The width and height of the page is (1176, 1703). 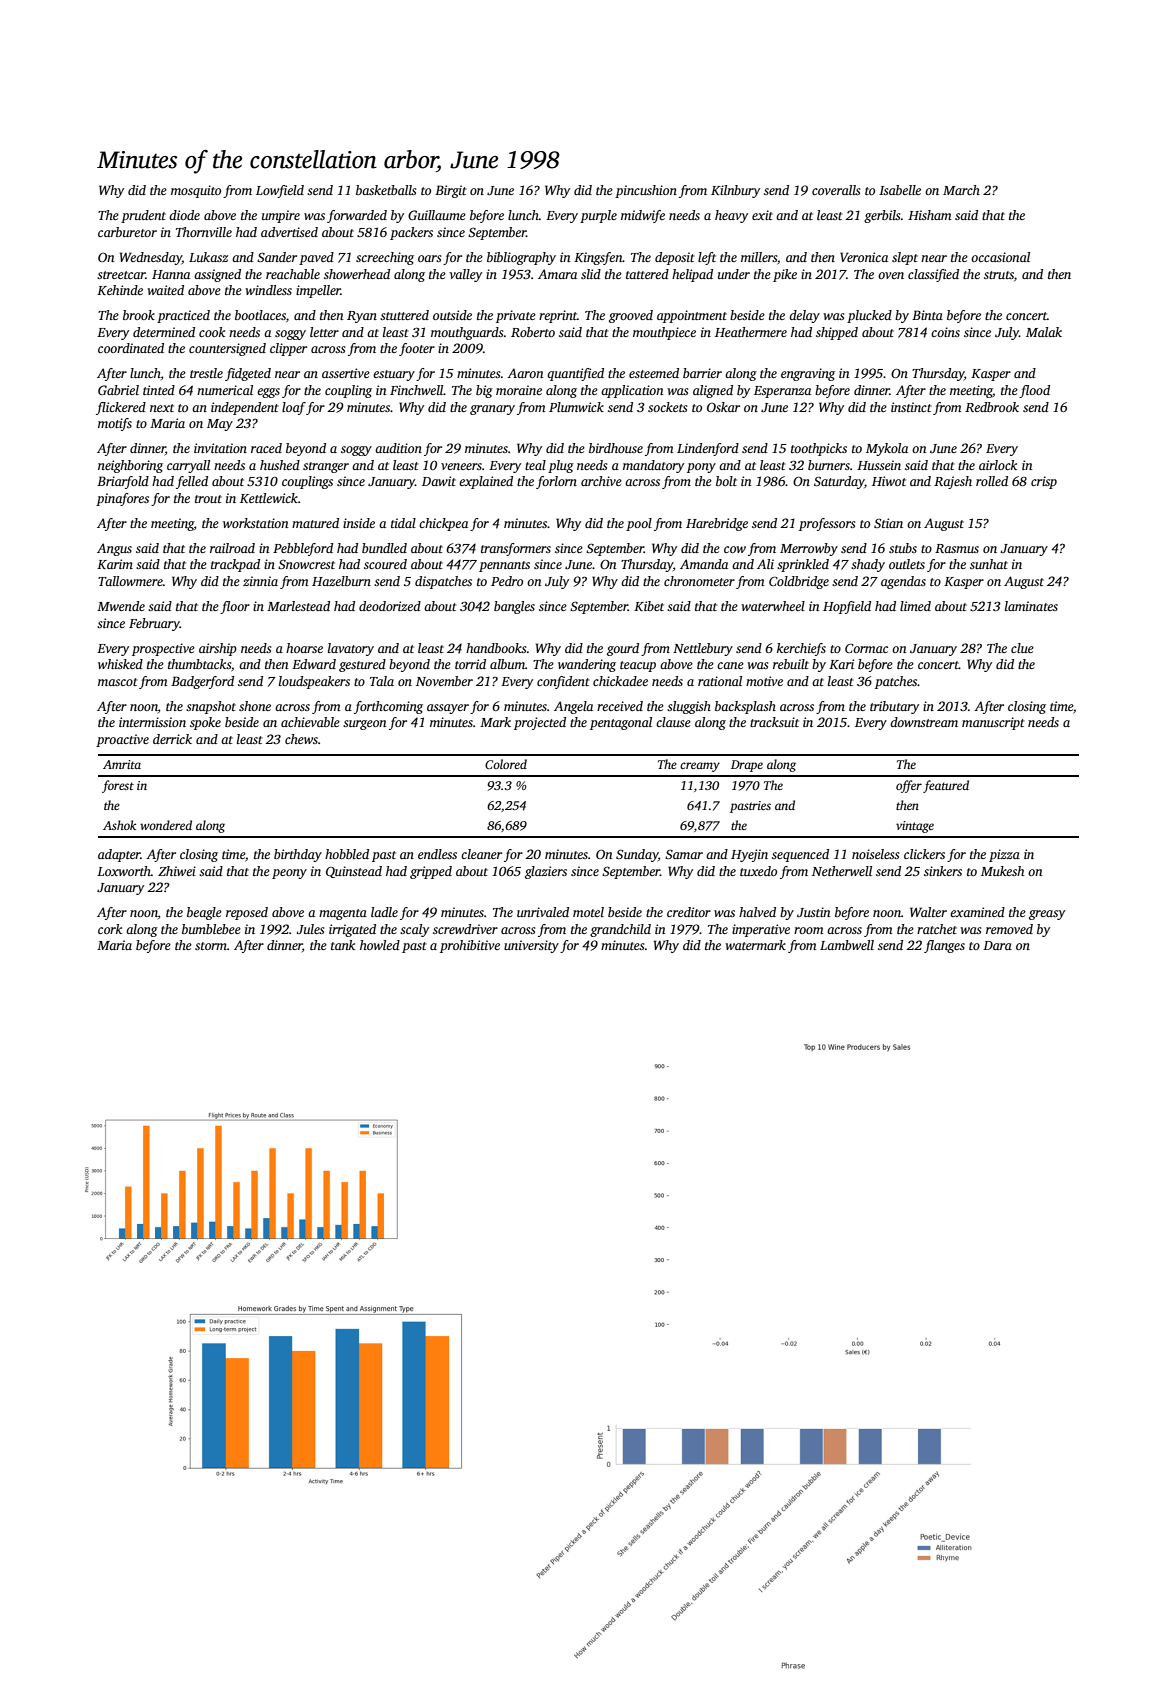 I want to click on Snowcrest, so click(x=306, y=564).
